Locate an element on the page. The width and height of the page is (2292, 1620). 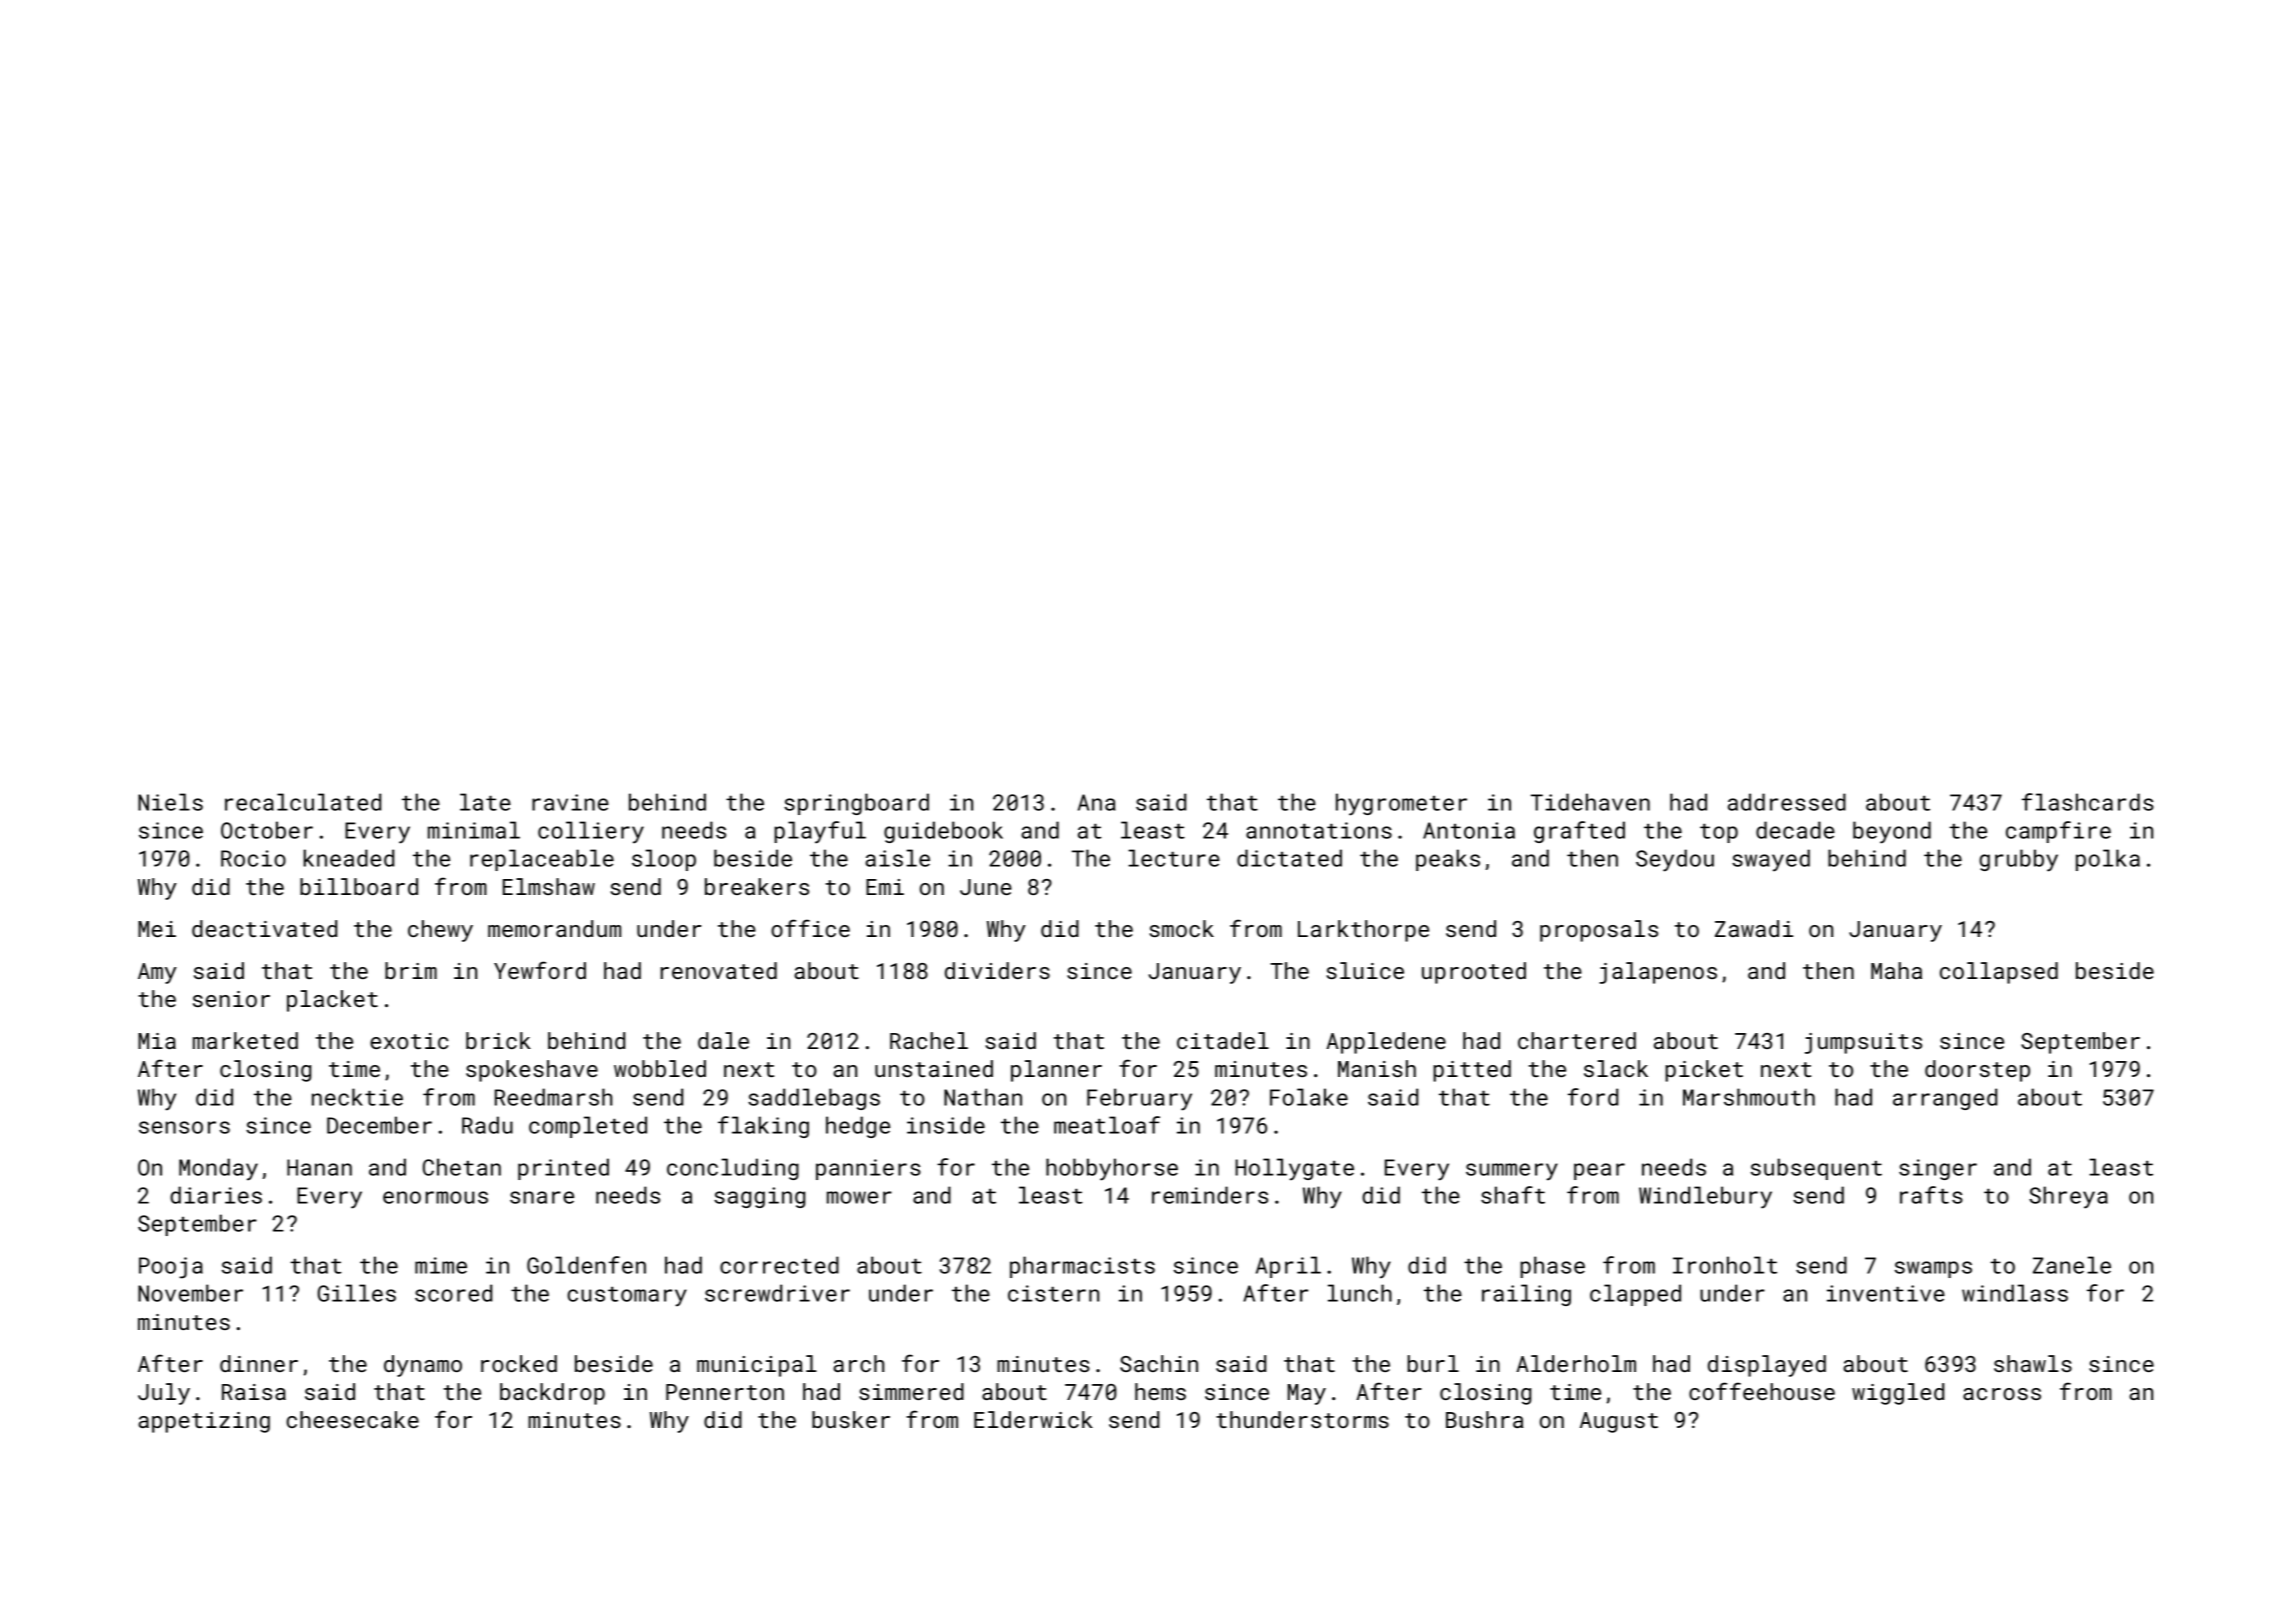
Elderwick is located at coordinates (1033, 1419).
